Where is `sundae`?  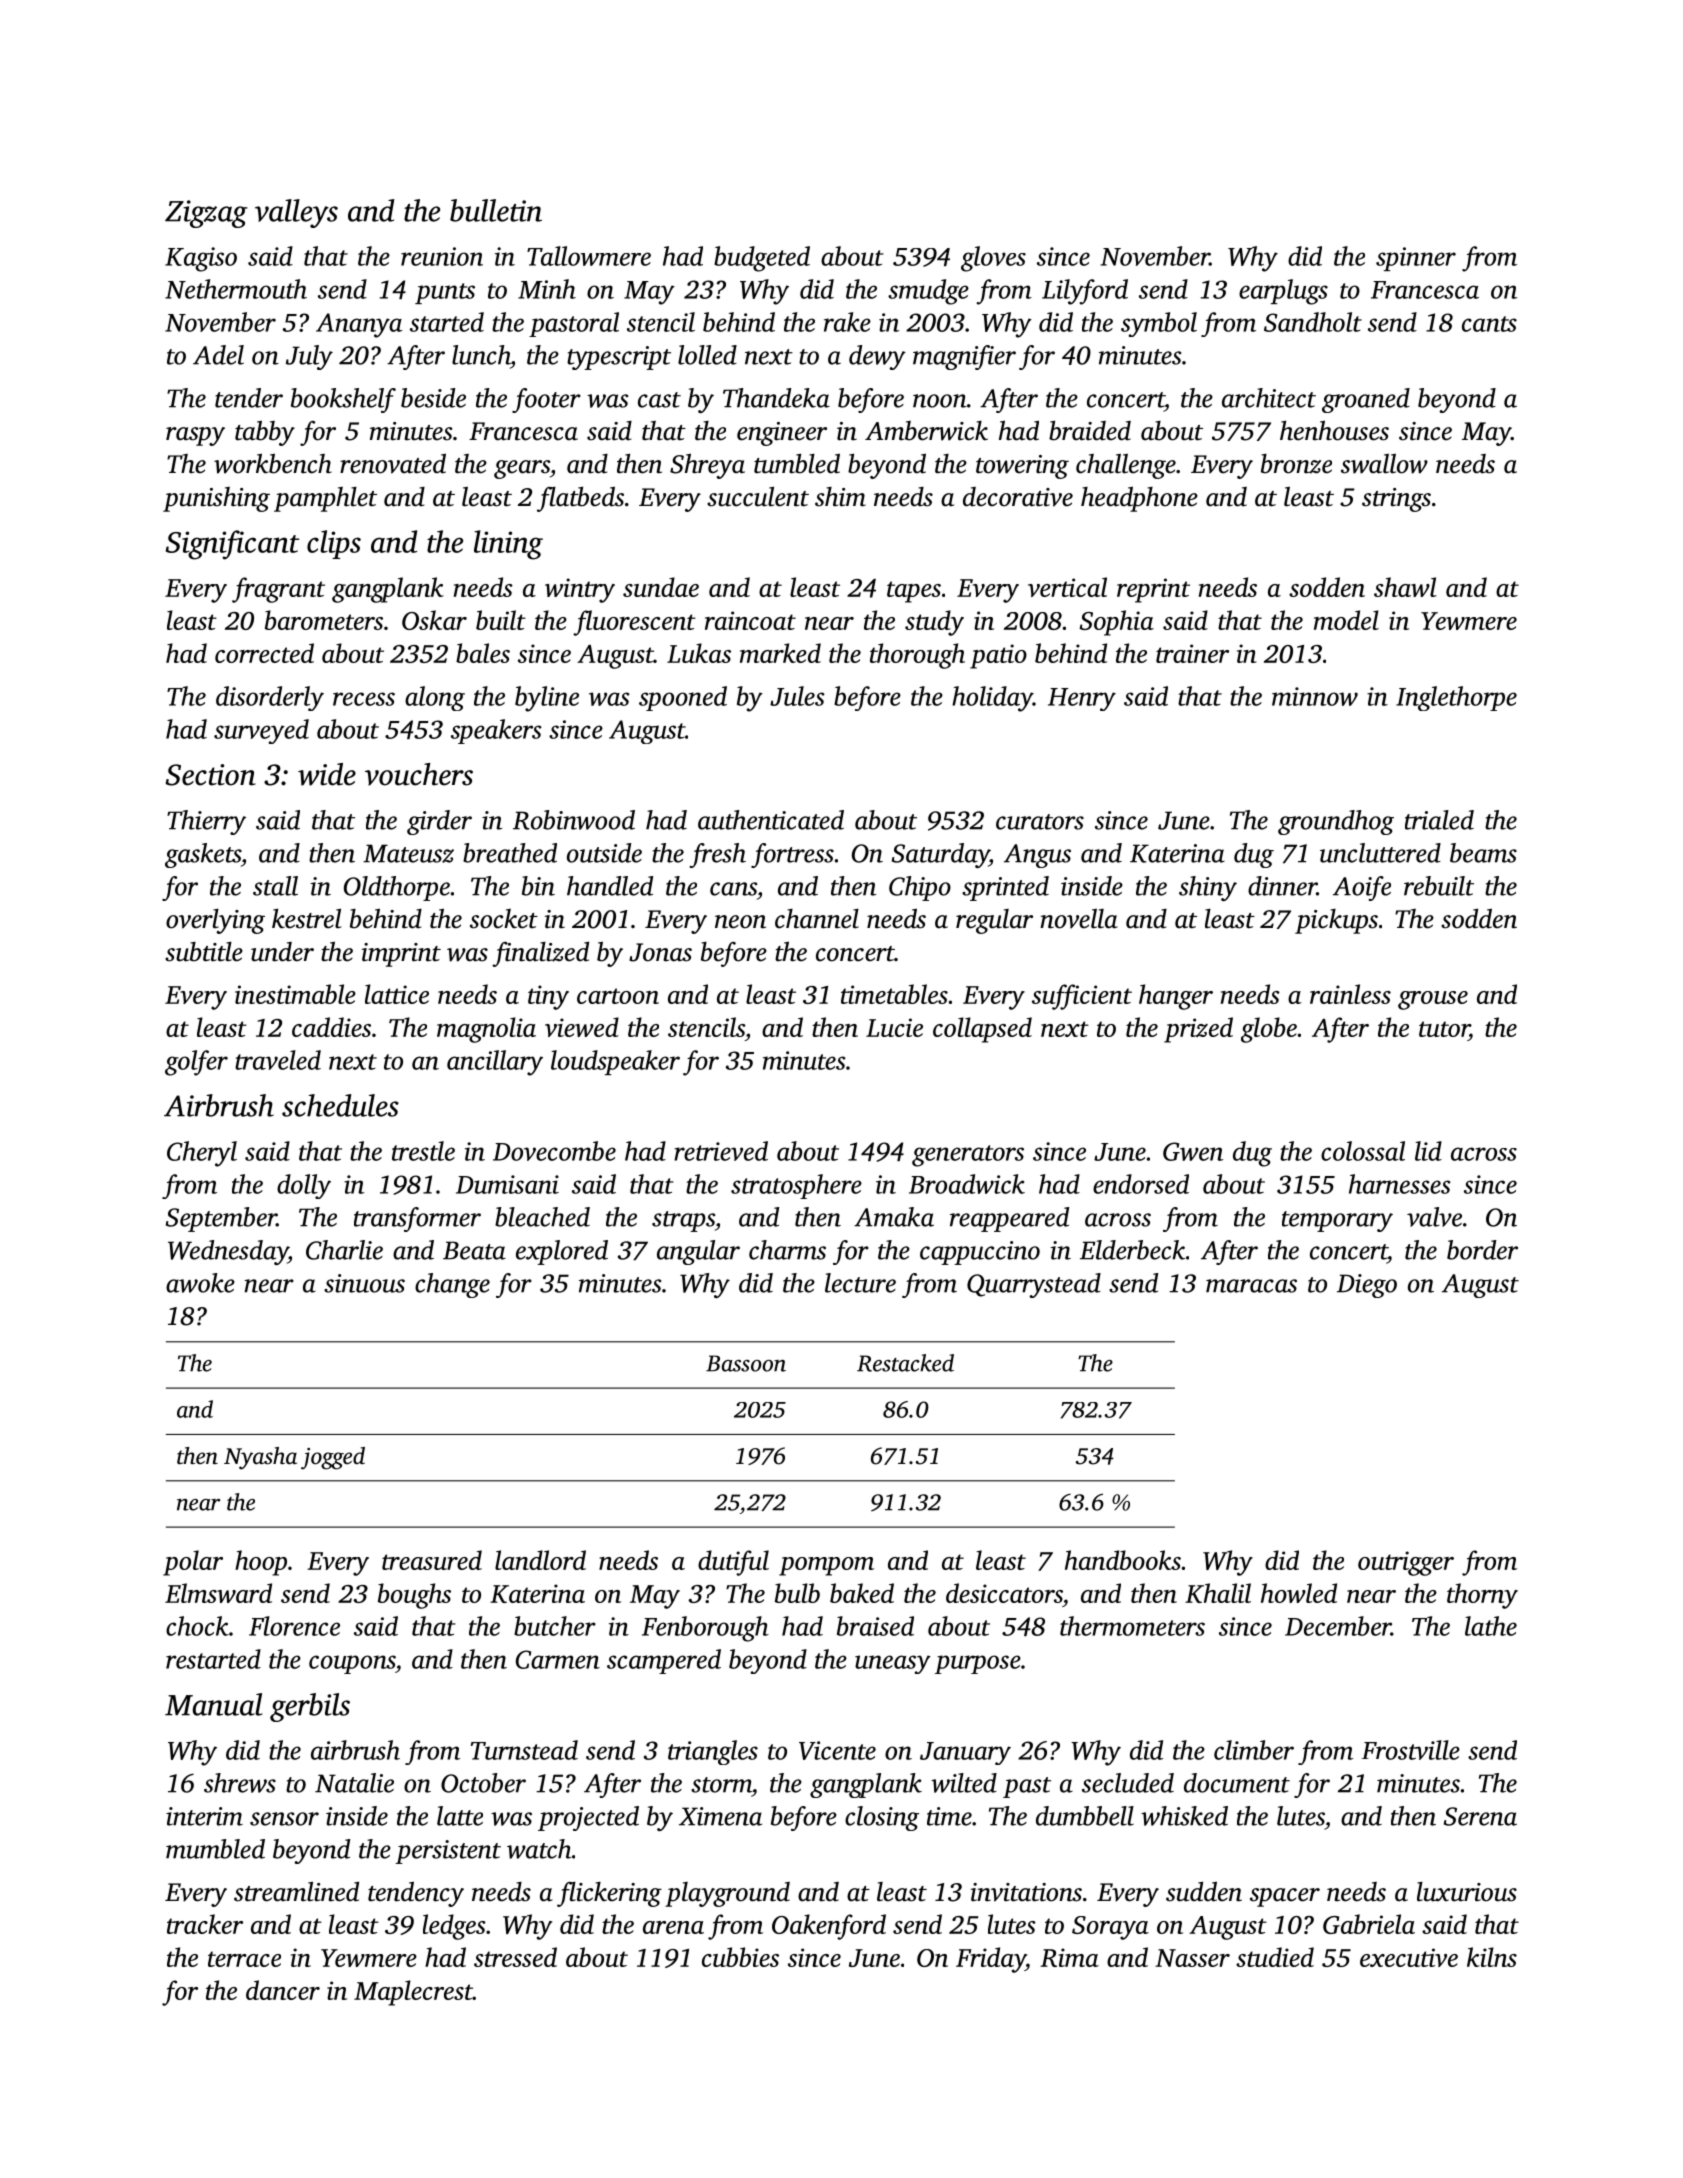 sundae is located at coordinates (661, 587).
